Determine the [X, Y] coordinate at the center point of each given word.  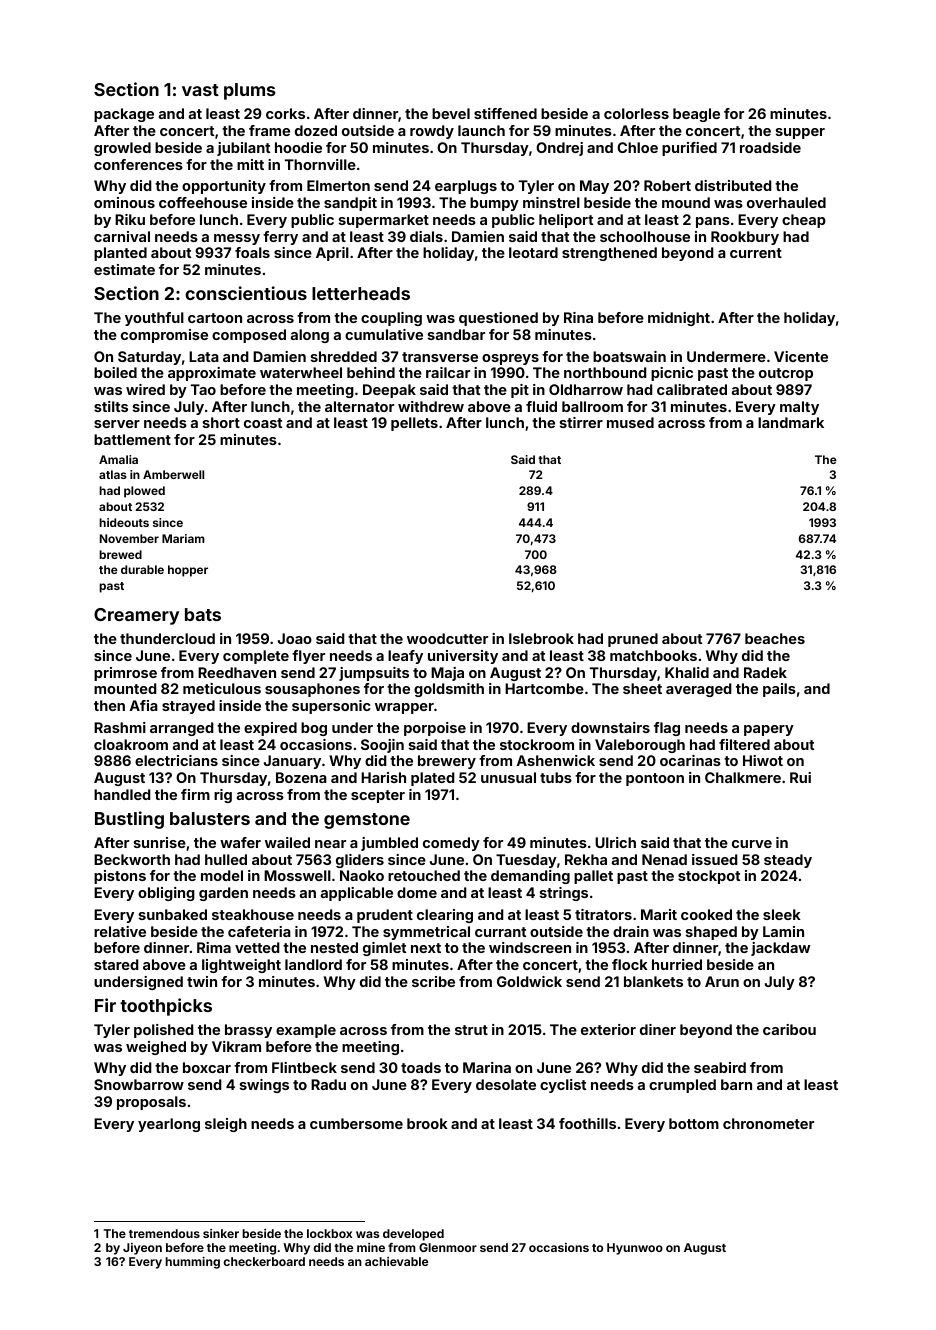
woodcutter [447, 638]
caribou [789, 1029]
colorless [636, 113]
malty [799, 408]
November [129, 538]
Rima [214, 947]
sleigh [226, 1125]
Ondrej [559, 149]
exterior [608, 1029]
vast [200, 90]
